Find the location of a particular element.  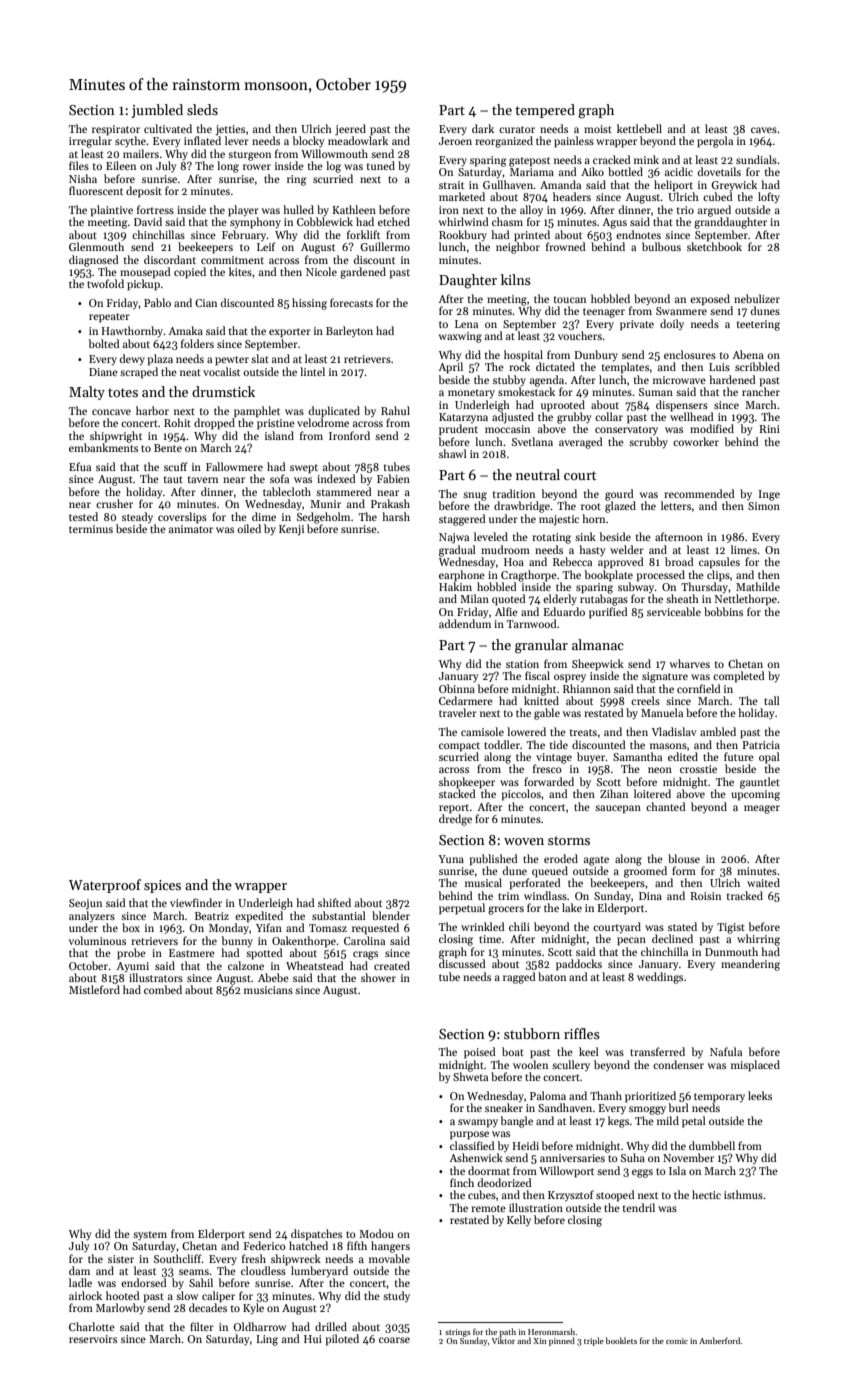

player is located at coordinates (243, 211).
